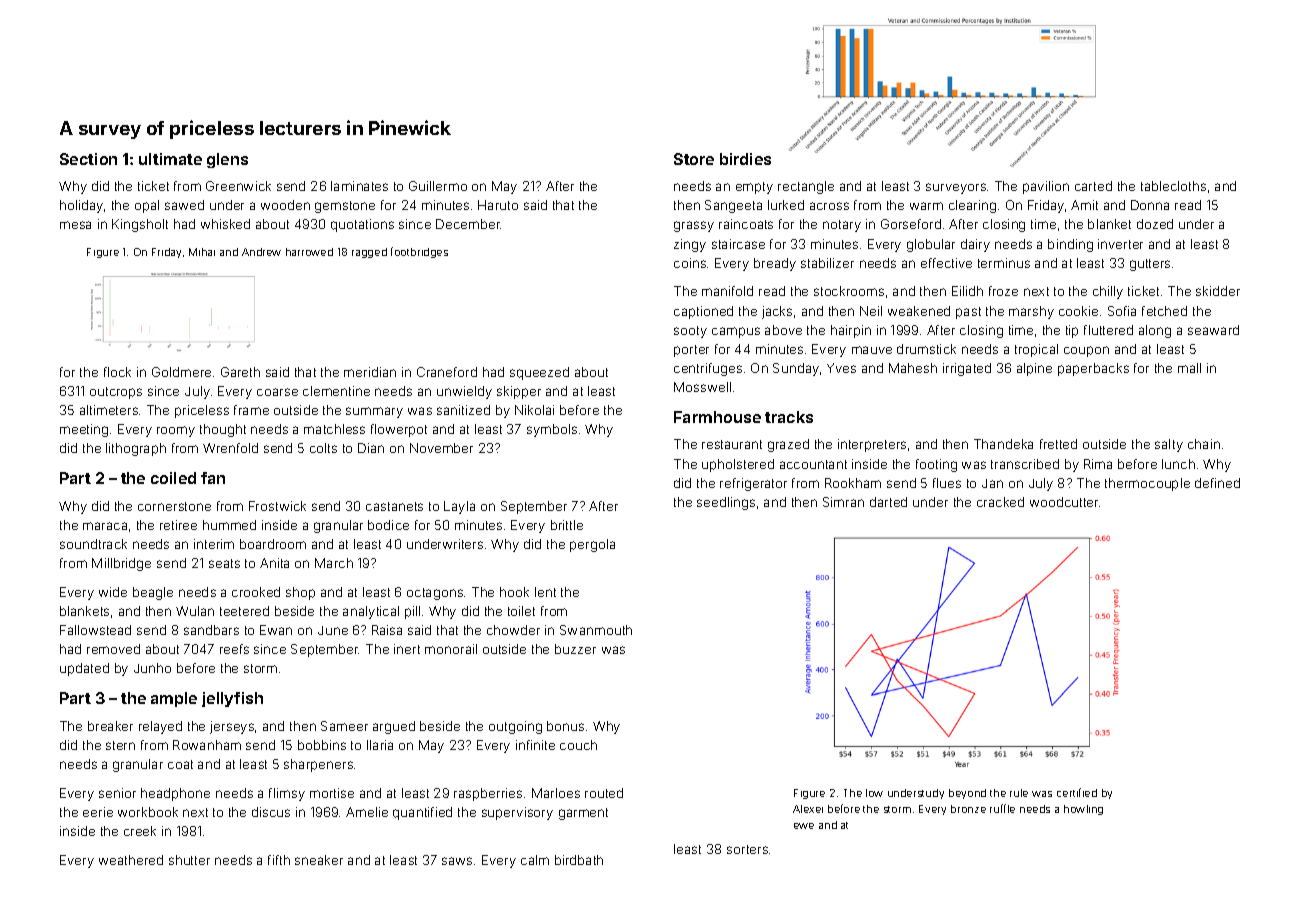 This screenshot has width=1308, height=924. What do you see at coordinates (745, 159) in the screenshot?
I see `birdies` at bounding box center [745, 159].
